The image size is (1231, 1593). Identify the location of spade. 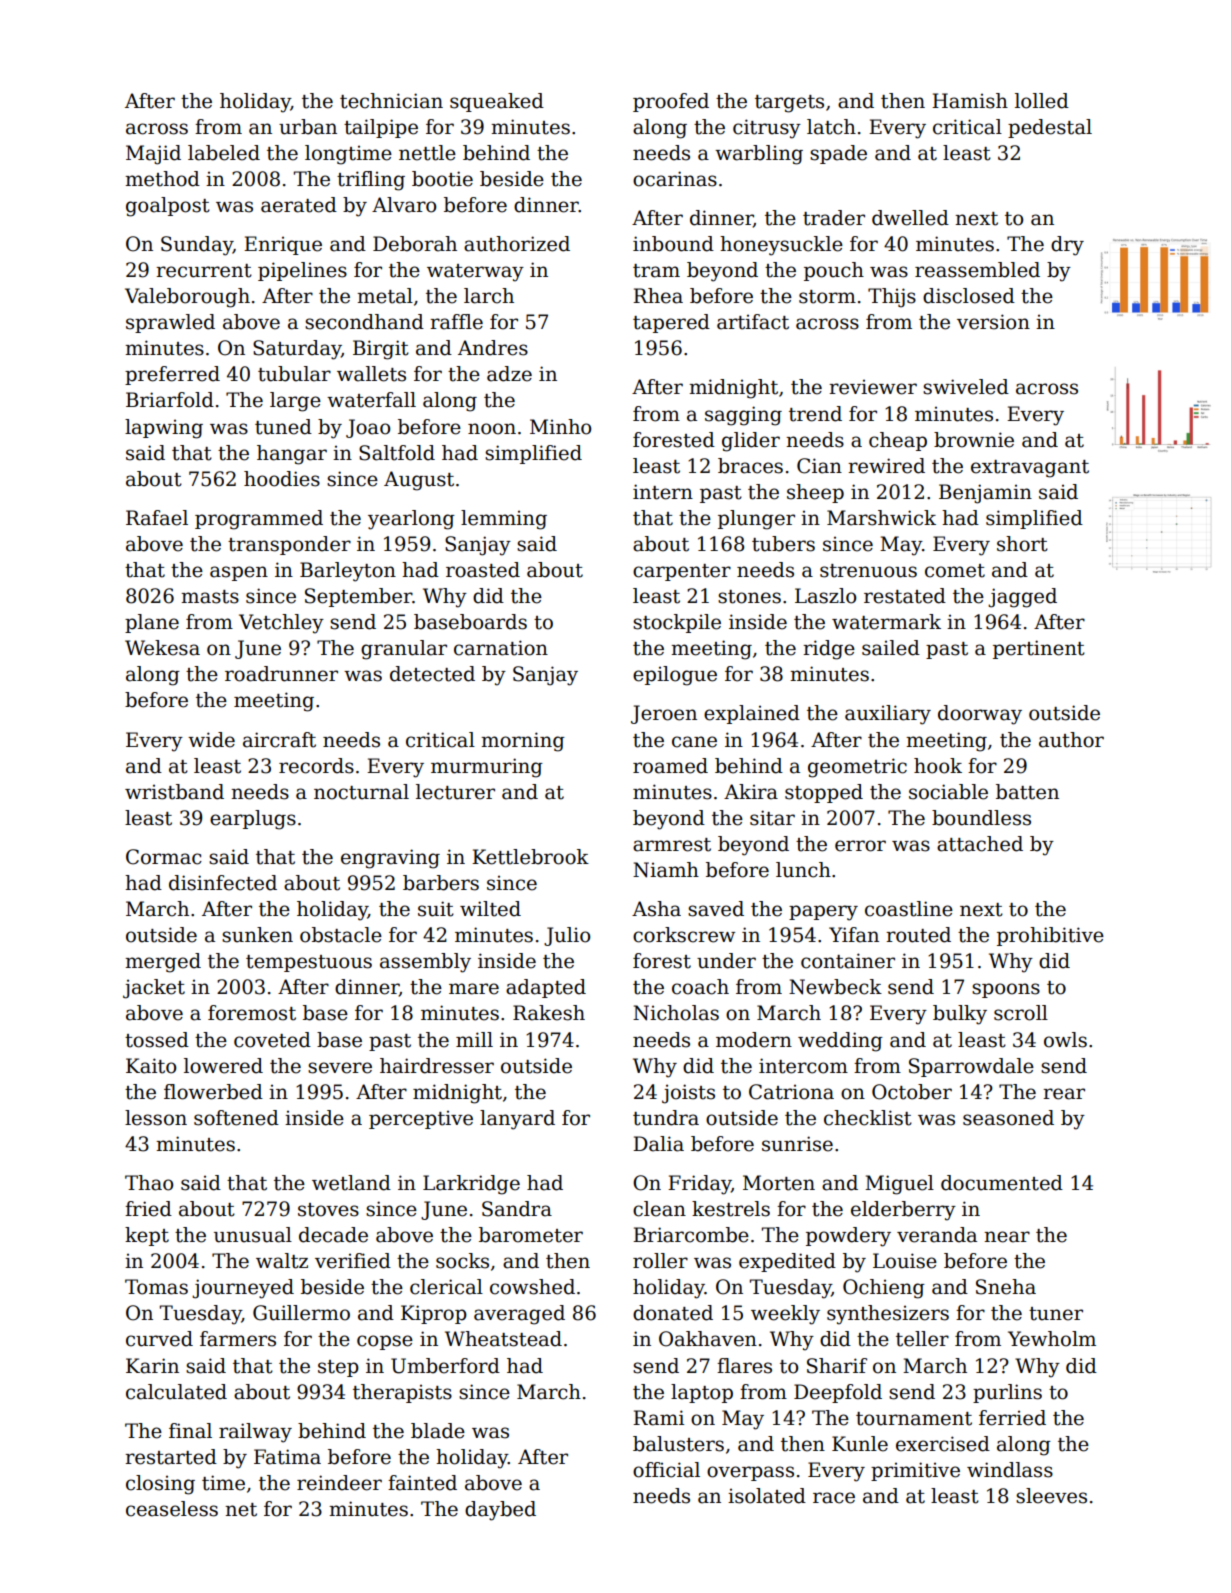
(838, 154).
